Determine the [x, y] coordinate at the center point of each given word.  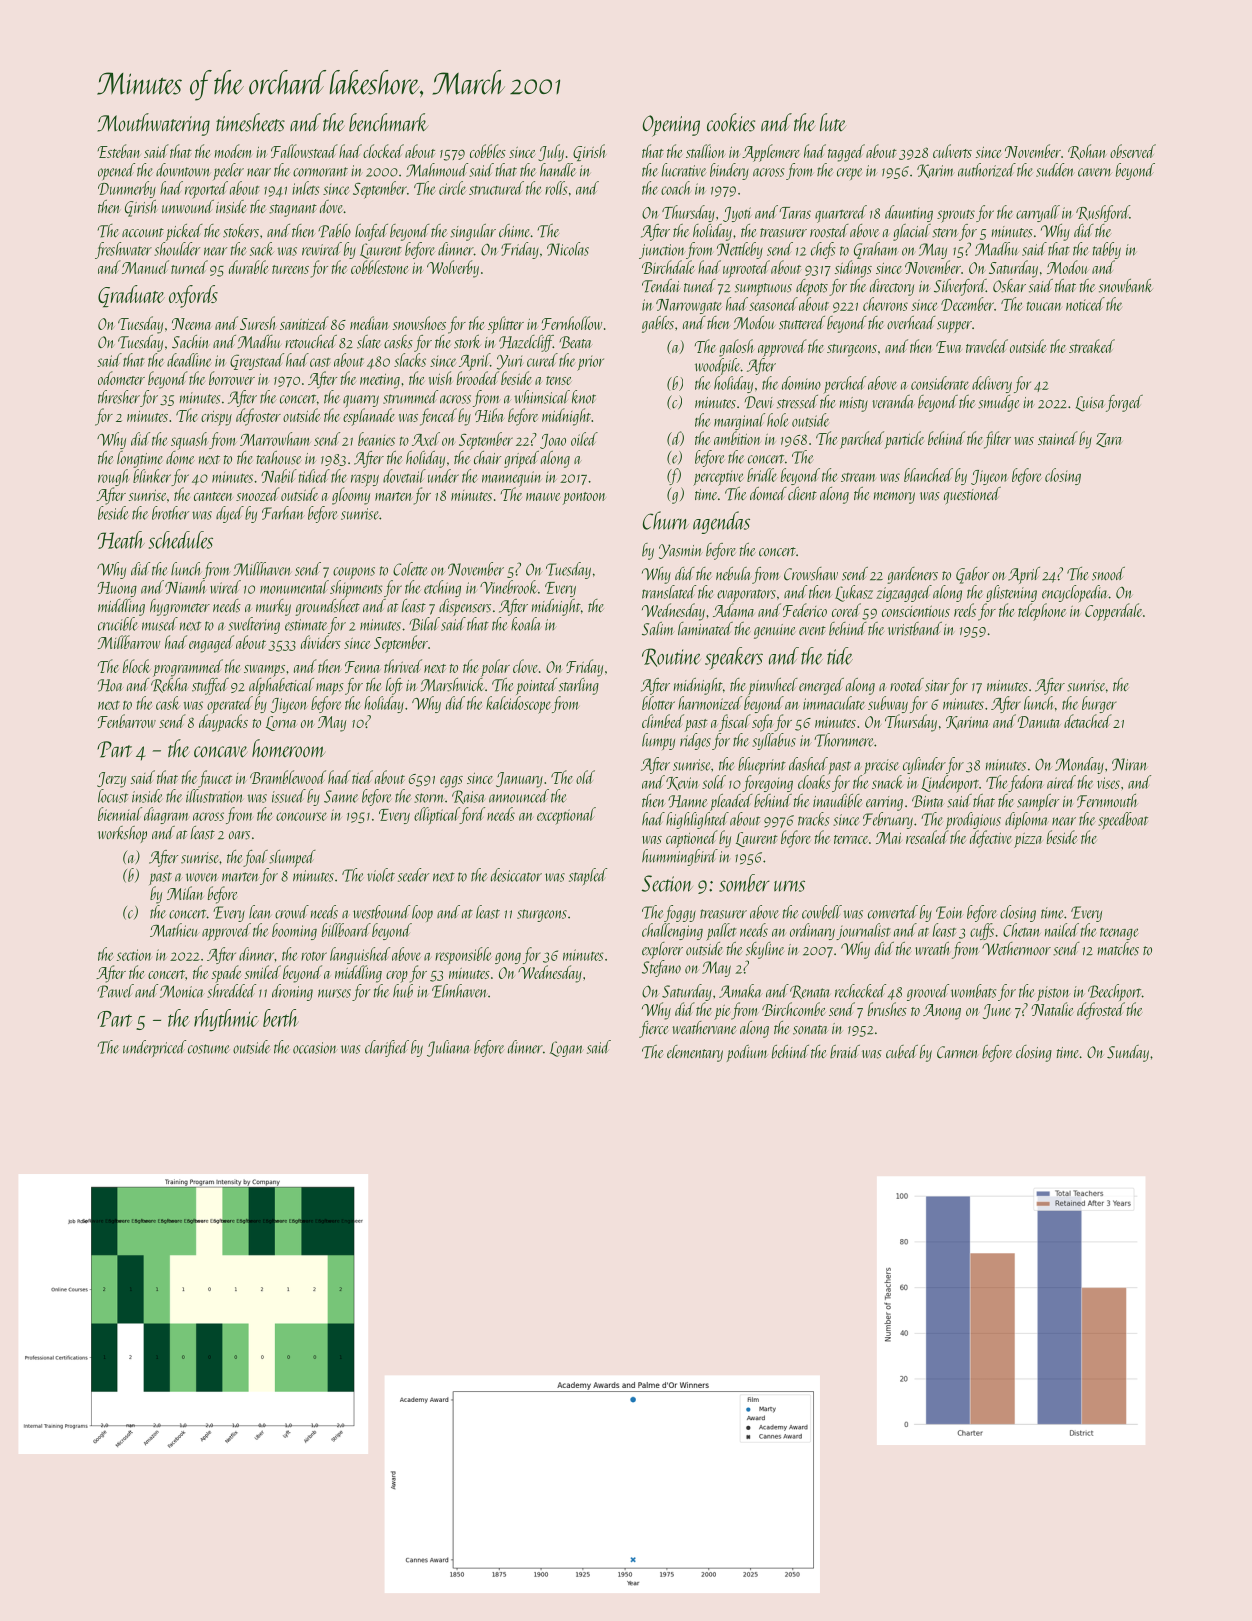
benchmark [388, 122]
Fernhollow [572, 323]
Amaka [740, 991]
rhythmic [226, 1020]
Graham [875, 250]
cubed [902, 1052]
